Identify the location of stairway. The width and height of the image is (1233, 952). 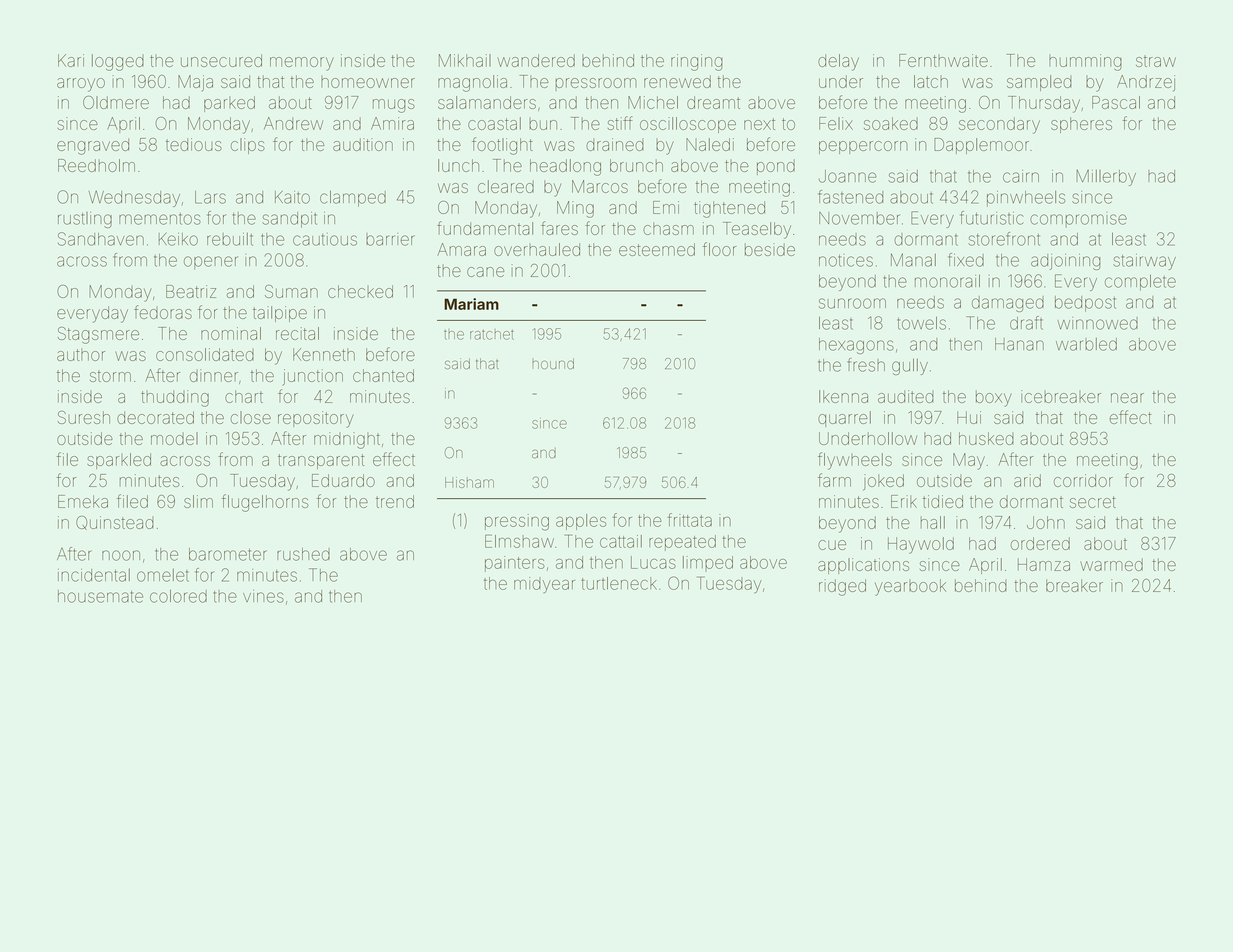
(1144, 262).
